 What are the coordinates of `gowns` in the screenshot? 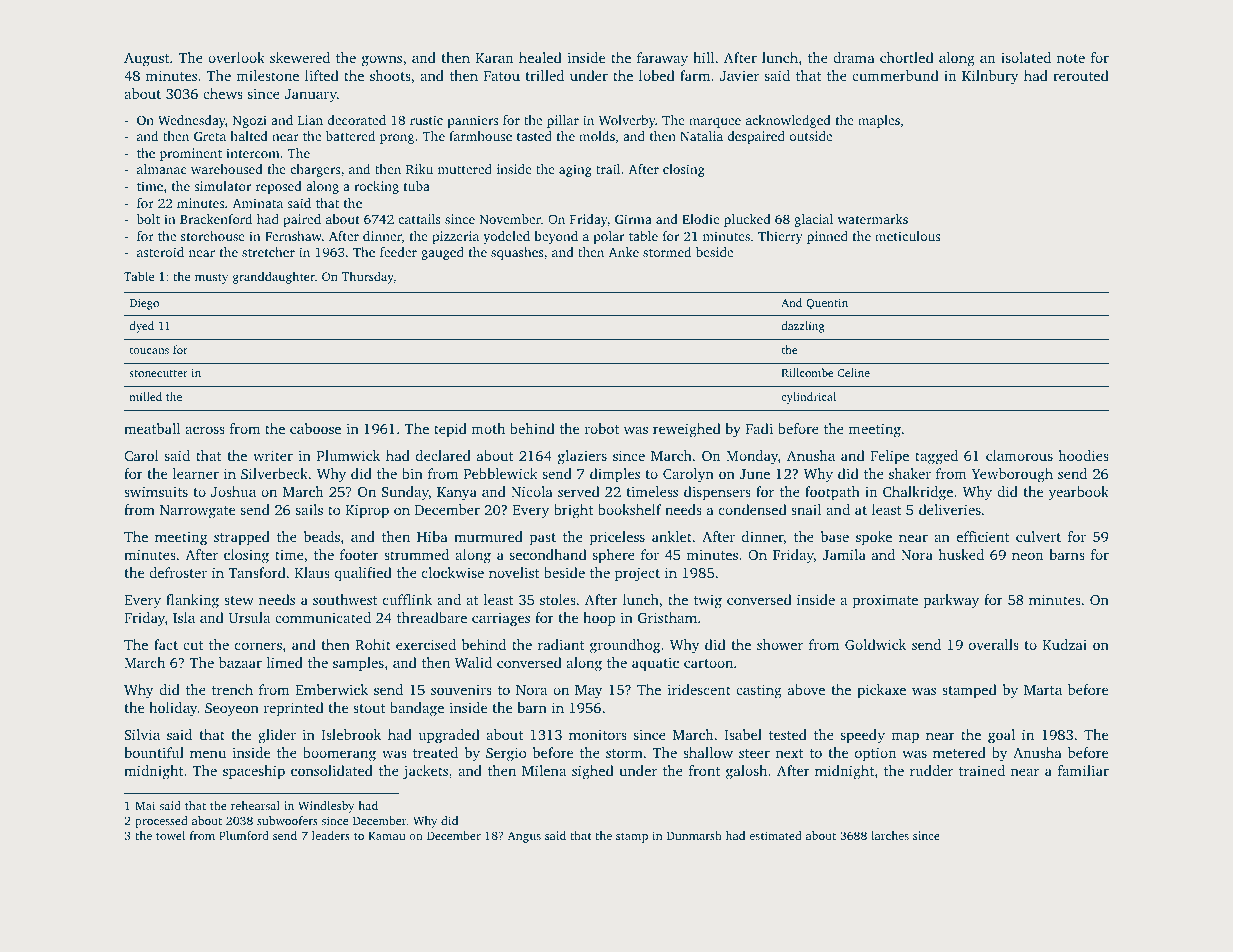 It's located at (382, 61).
